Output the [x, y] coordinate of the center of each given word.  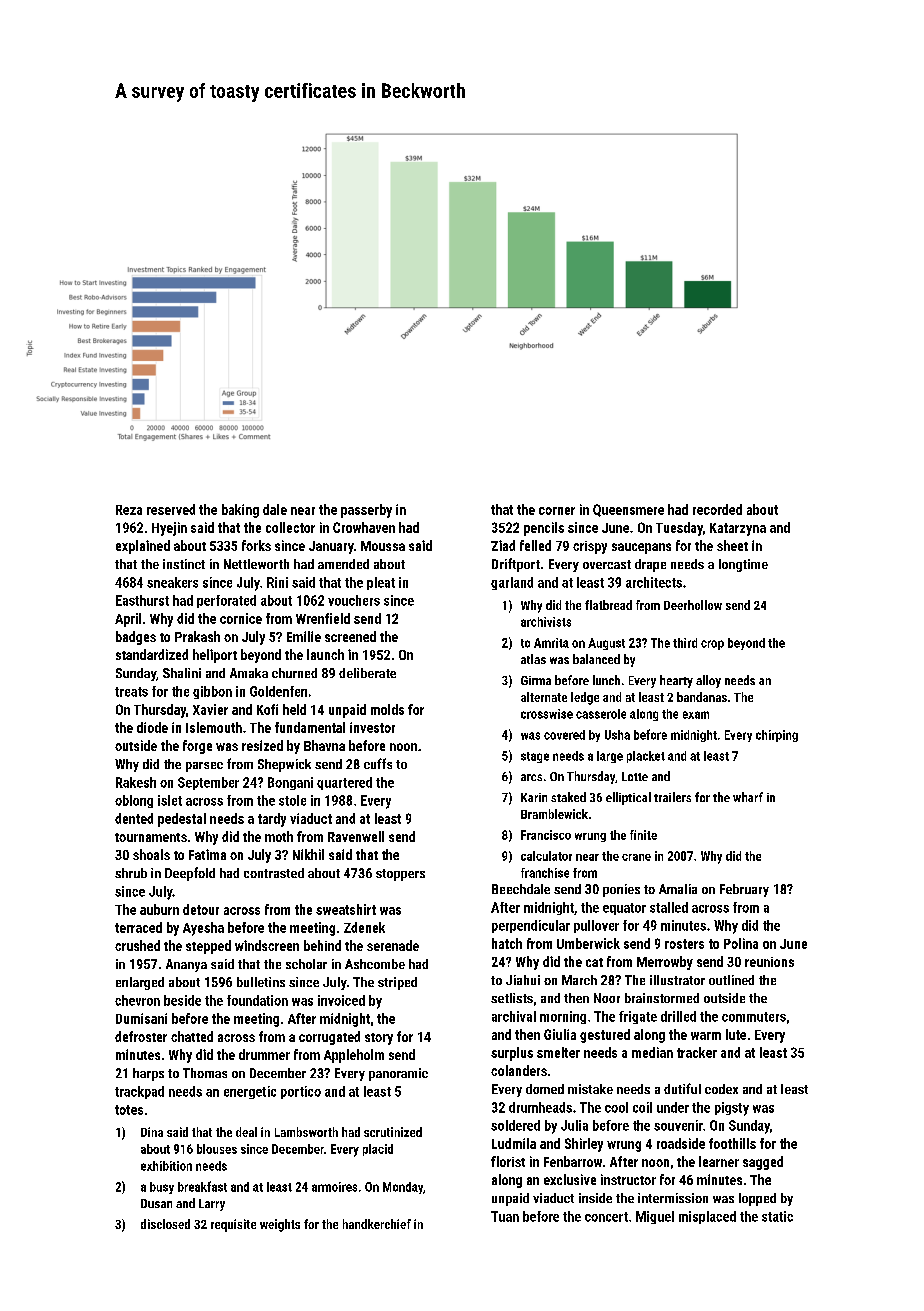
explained [143, 547]
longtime [743, 565]
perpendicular [531, 926]
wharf [748, 797]
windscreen [267, 945]
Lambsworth [306, 1132]
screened [350, 636]
